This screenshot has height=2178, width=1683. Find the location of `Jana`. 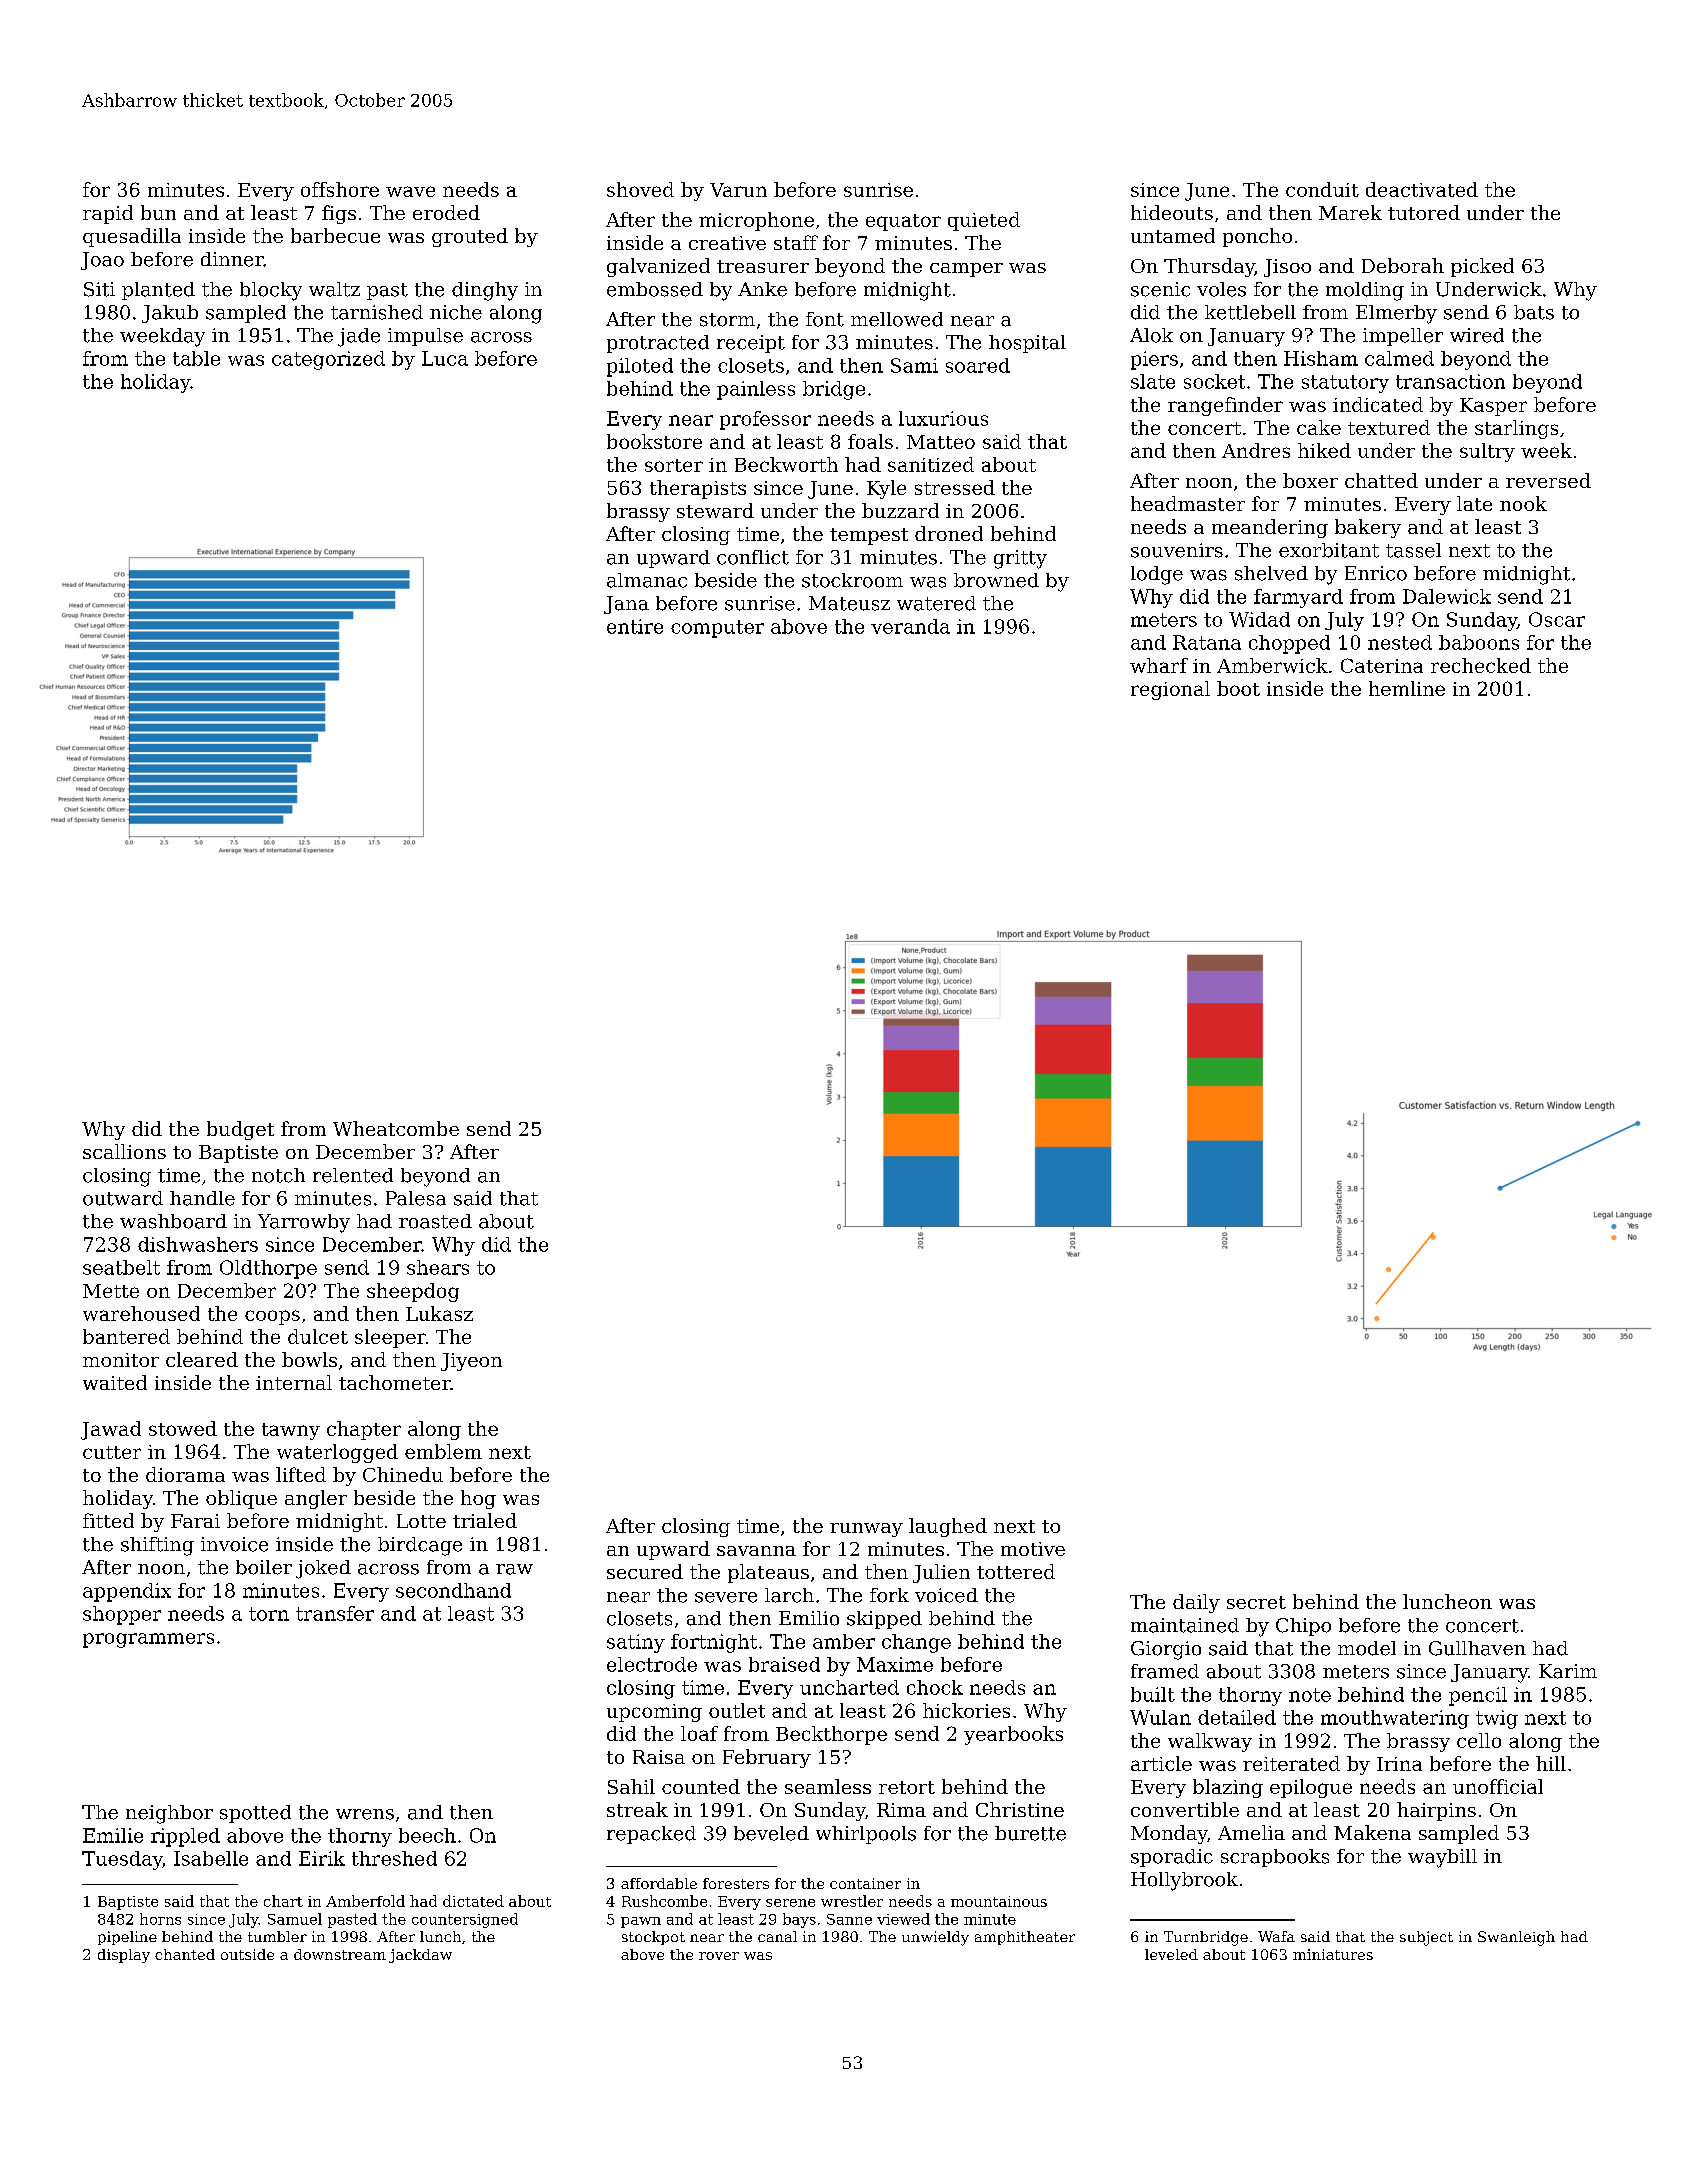

Jana is located at coordinates (626, 605).
